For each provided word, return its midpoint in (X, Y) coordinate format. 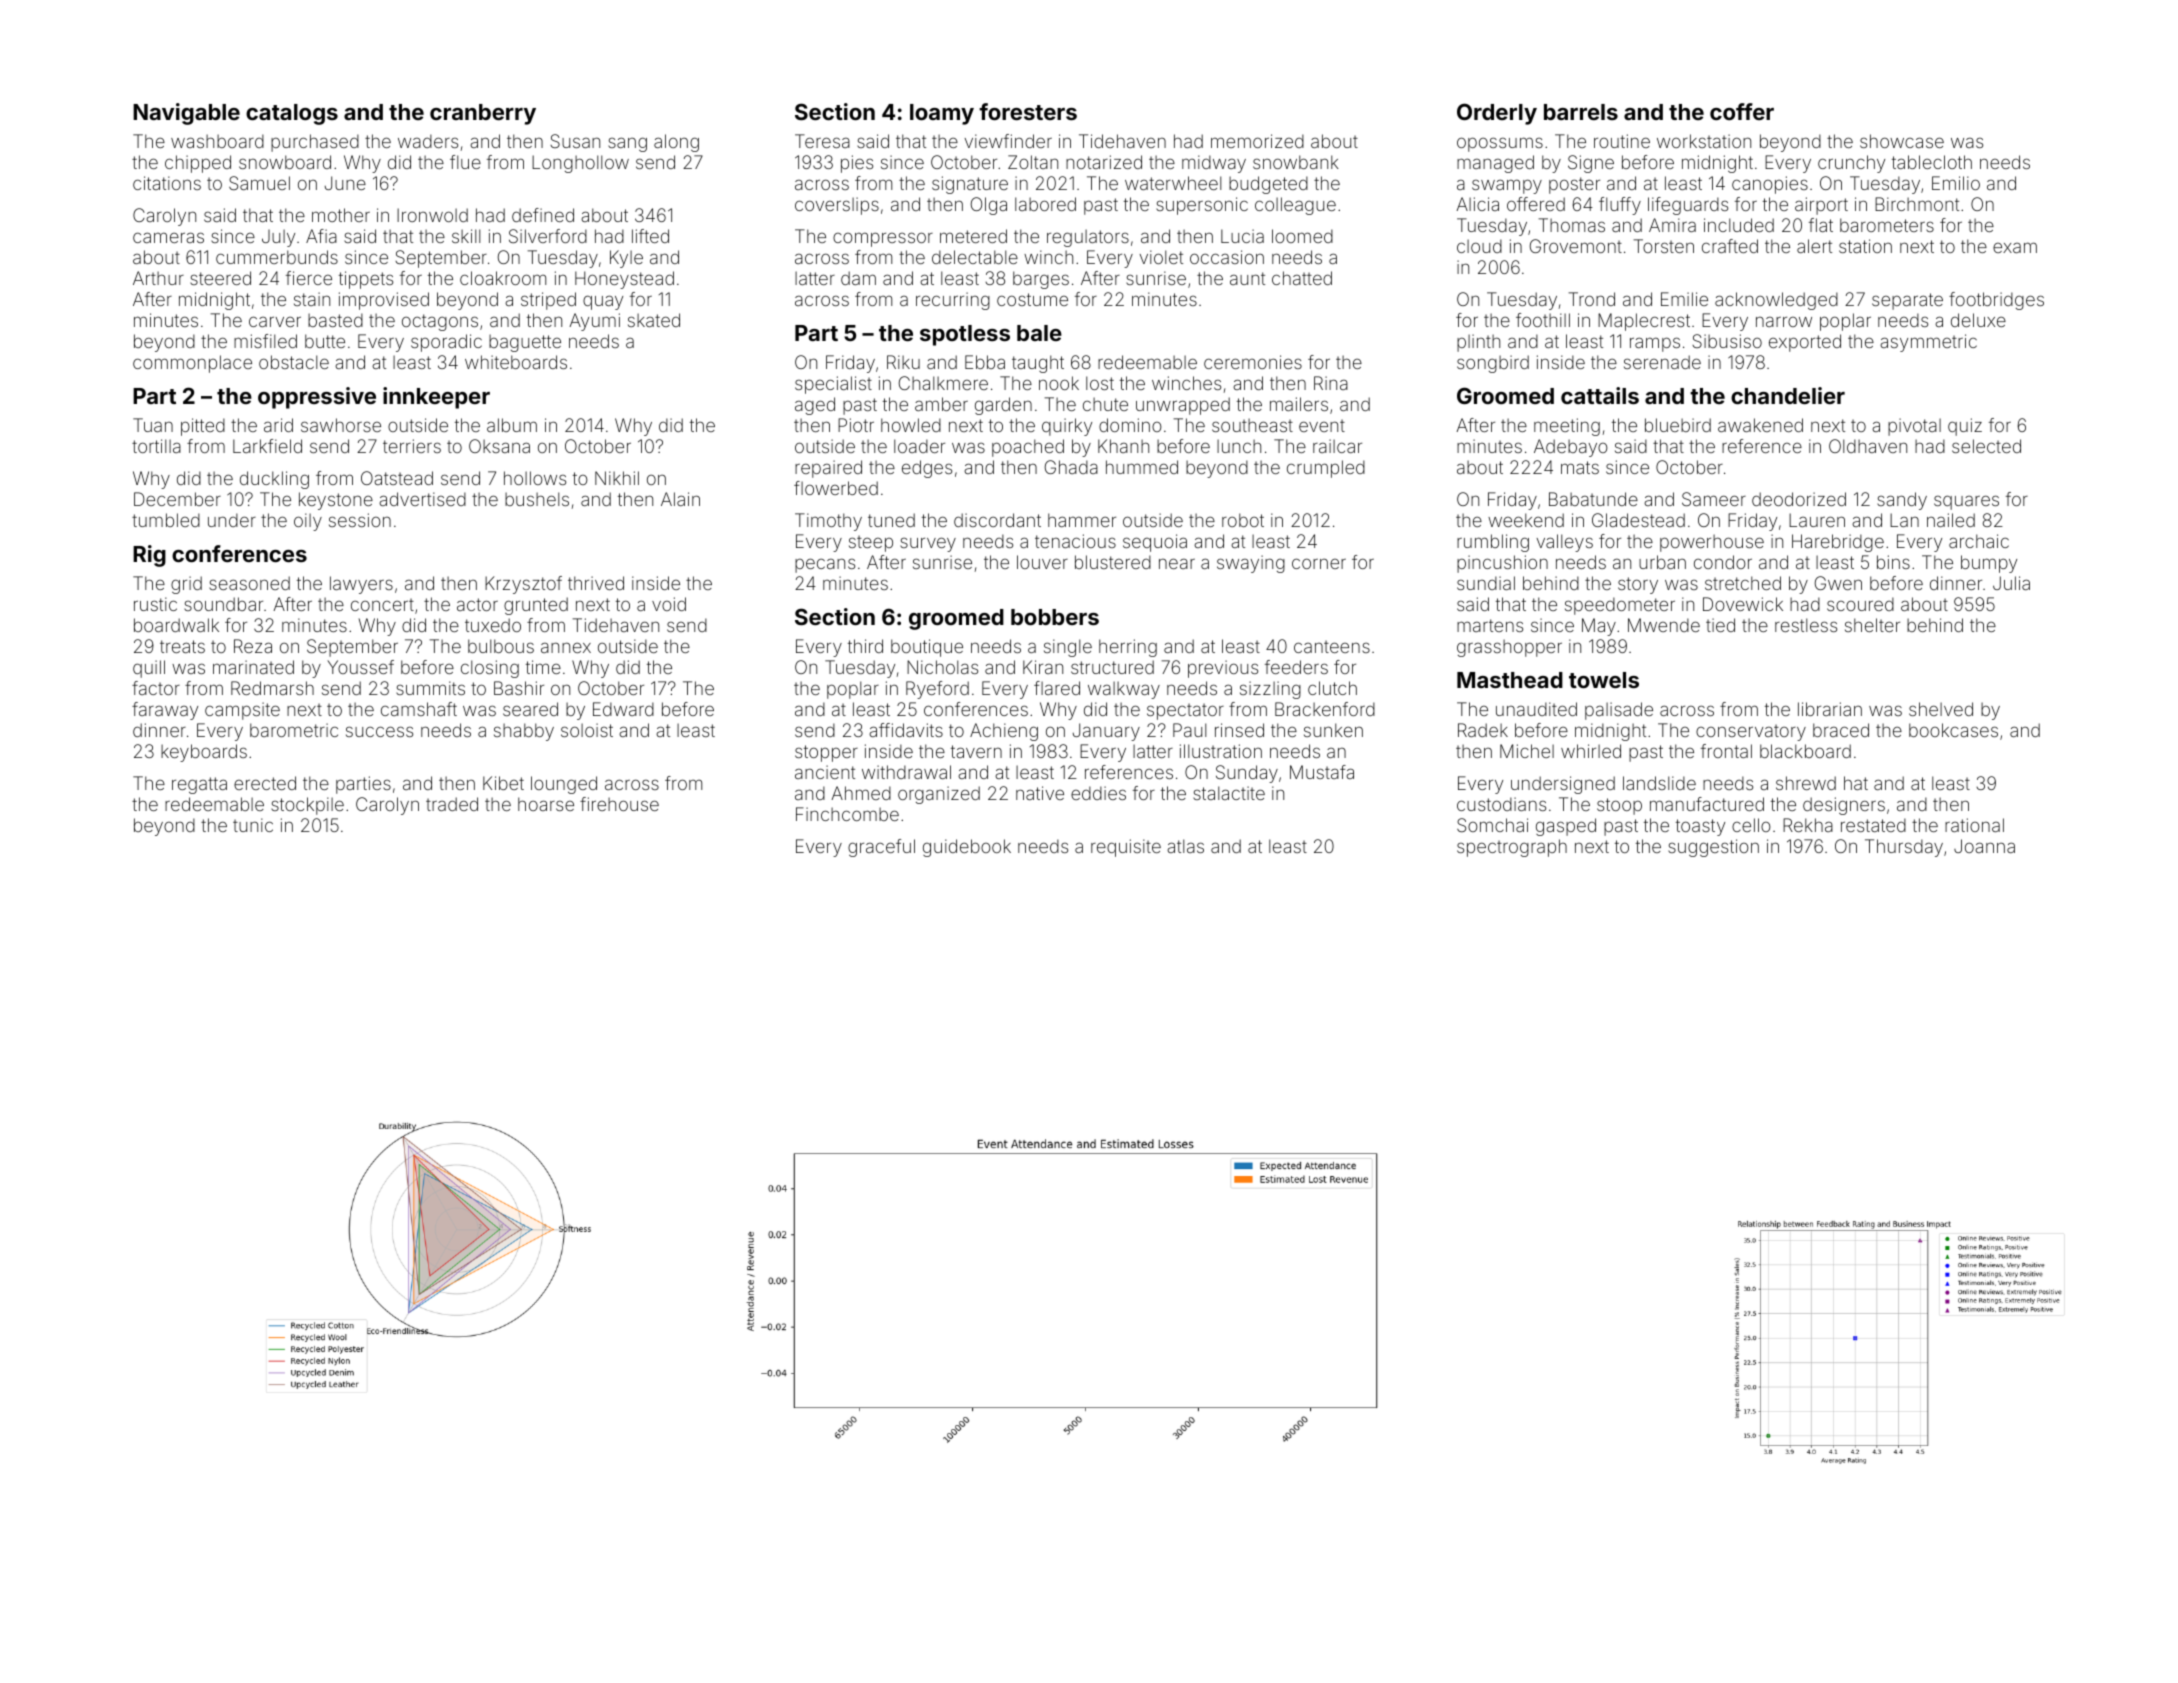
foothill (1543, 320)
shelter (1872, 625)
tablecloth (1932, 162)
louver (1042, 562)
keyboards (204, 753)
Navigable (186, 114)
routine (1622, 141)
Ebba (985, 362)
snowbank (1296, 162)
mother (341, 215)
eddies (1098, 793)
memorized (1257, 141)
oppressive (317, 398)
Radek (1483, 730)
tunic (253, 825)
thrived (596, 583)
